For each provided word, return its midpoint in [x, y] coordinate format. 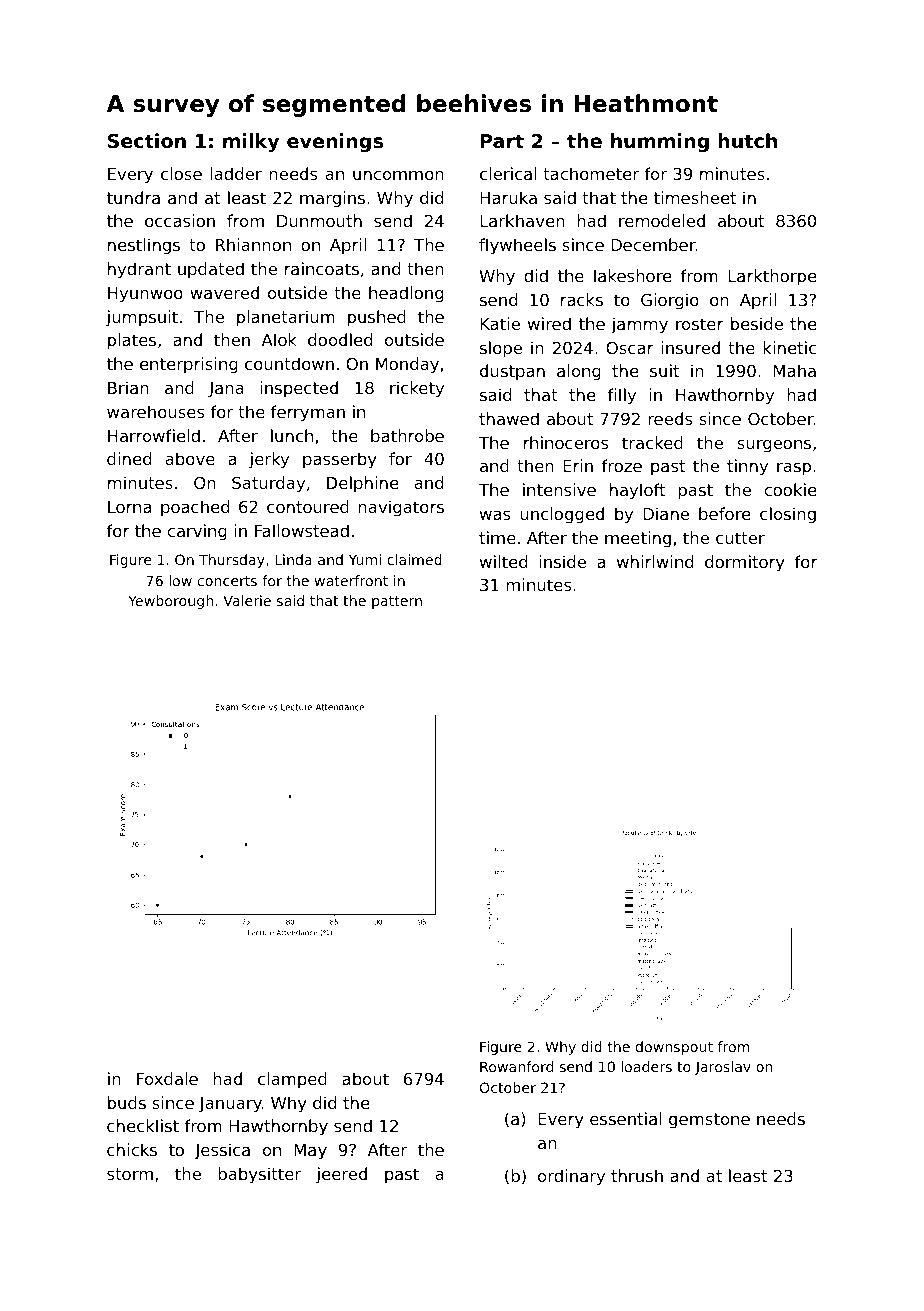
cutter [740, 538]
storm [130, 1174]
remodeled [662, 220]
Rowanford [516, 1066]
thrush [637, 1175]
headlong [406, 294]
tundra [133, 197]
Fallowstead [302, 530]
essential [626, 1118]
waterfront [351, 580]
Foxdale [167, 1078]
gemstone [709, 1121]
